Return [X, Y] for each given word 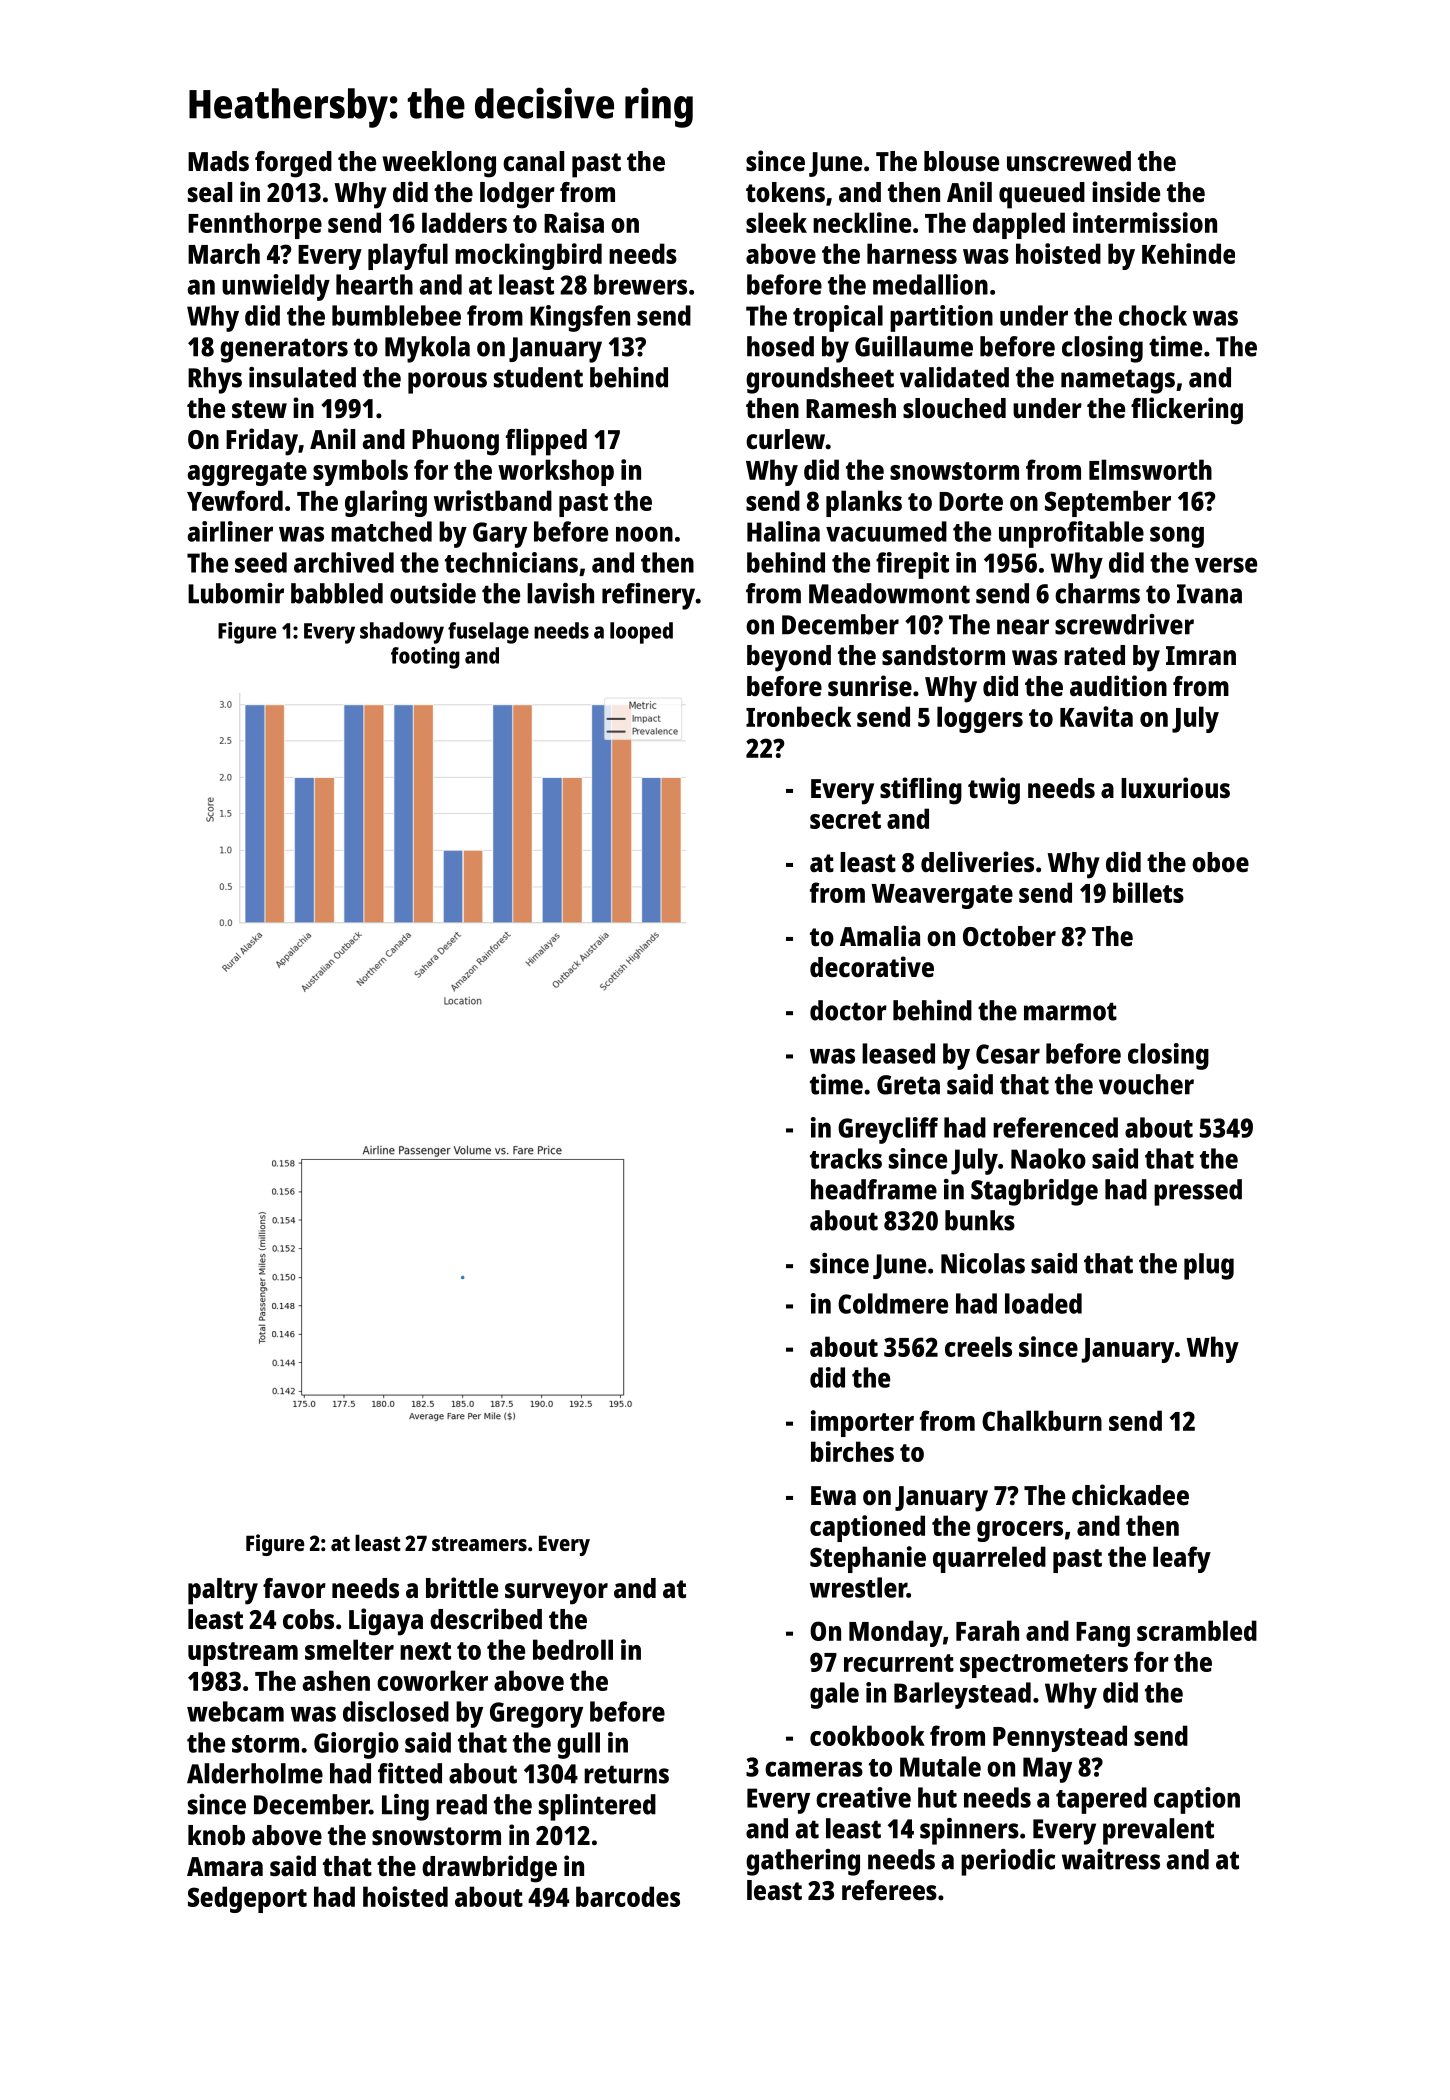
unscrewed [1069, 161]
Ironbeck [798, 716]
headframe [874, 1189]
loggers [980, 719]
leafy [1182, 1559]
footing [425, 658]
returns [626, 1774]
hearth [374, 284]
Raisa [574, 222]
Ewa [833, 1495]
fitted [410, 1773]
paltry [223, 1591]
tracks [846, 1158]
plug [1209, 1266]
